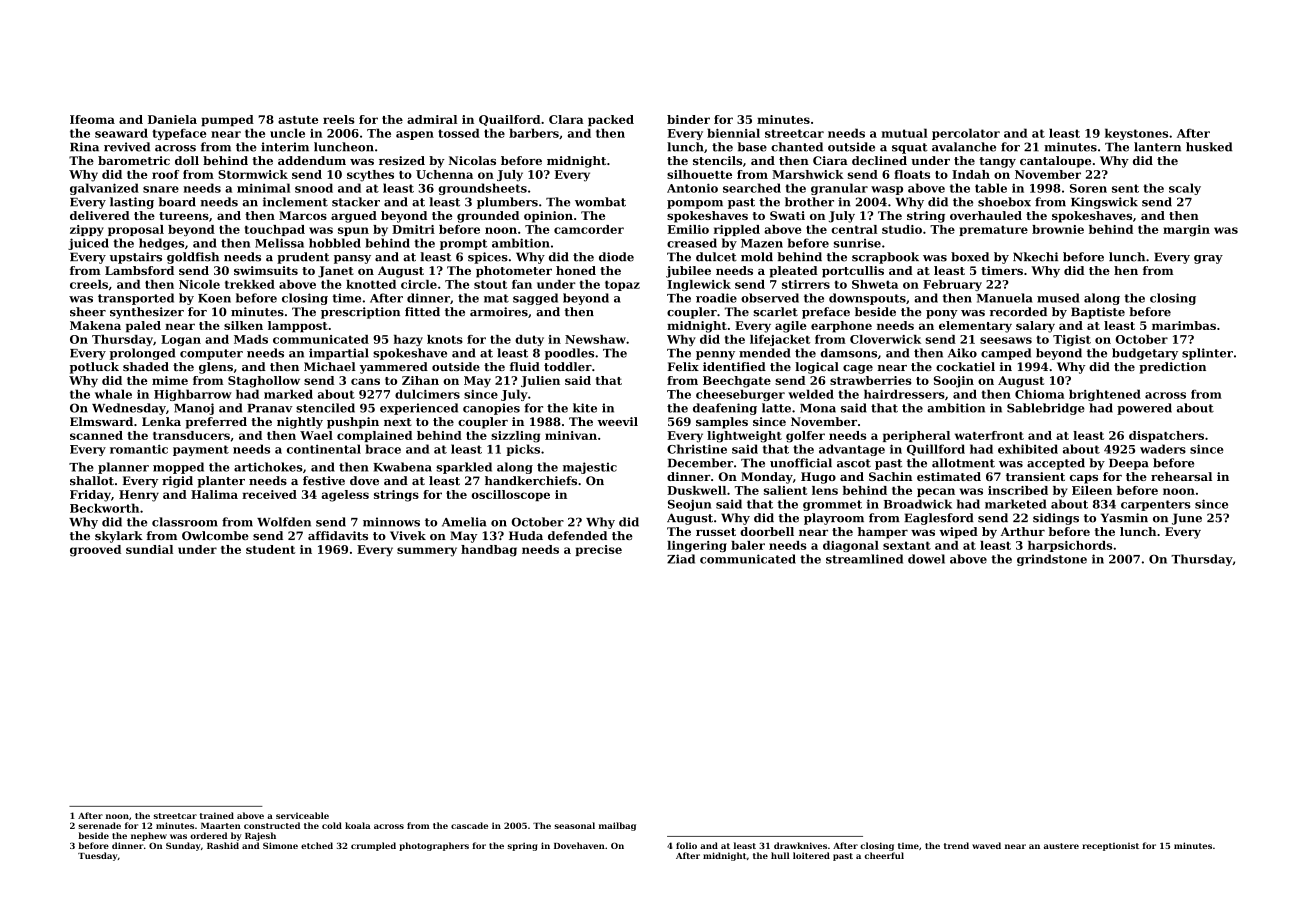 The height and width of the screenshot is (924, 1308). Describe the element at coordinates (918, 504) in the screenshot. I see `Broadwick` at that location.
